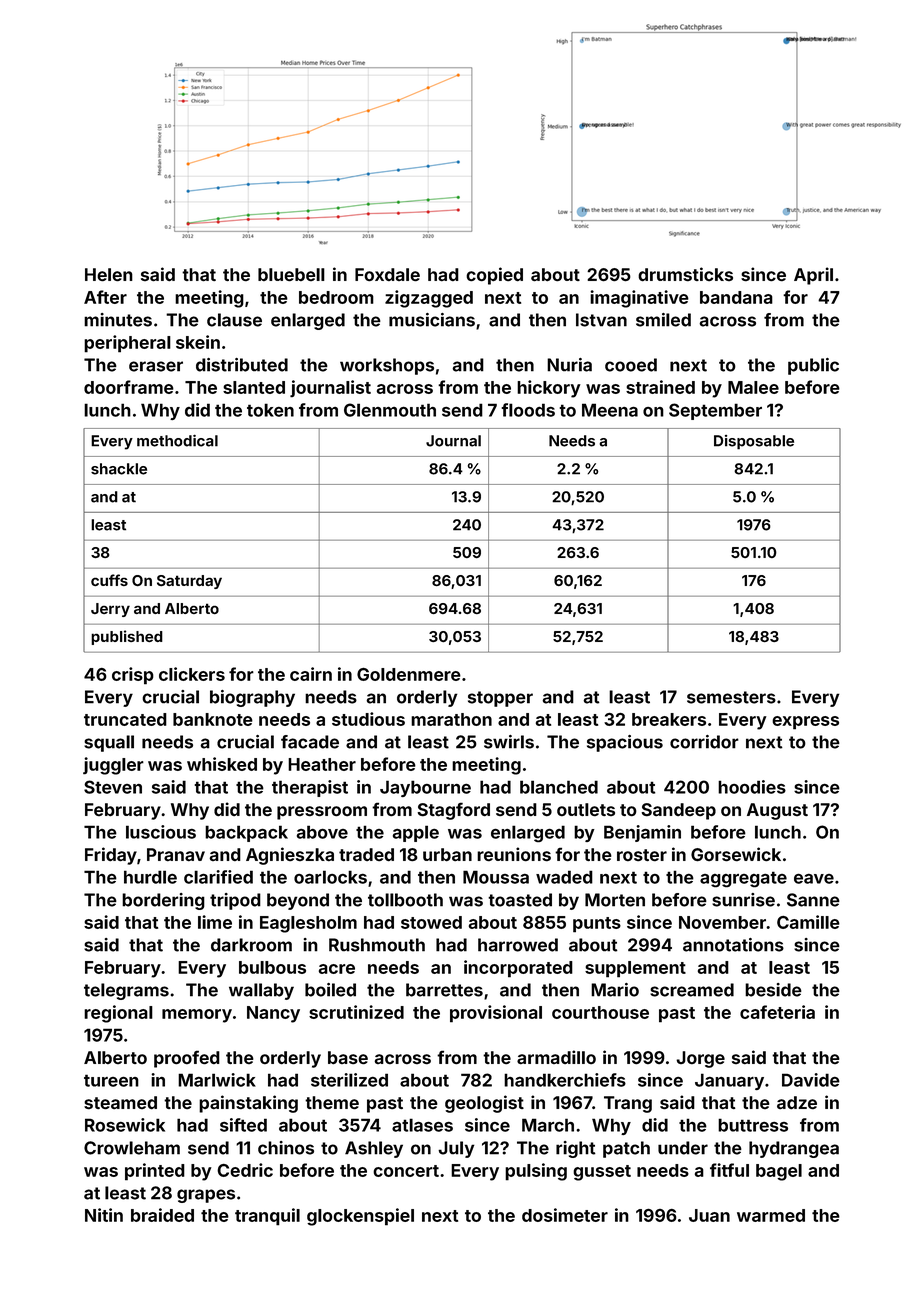 This page has width=924, height=1308. Describe the element at coordinates (409, 674) in the page. I see `Goldenmere` at that location.
